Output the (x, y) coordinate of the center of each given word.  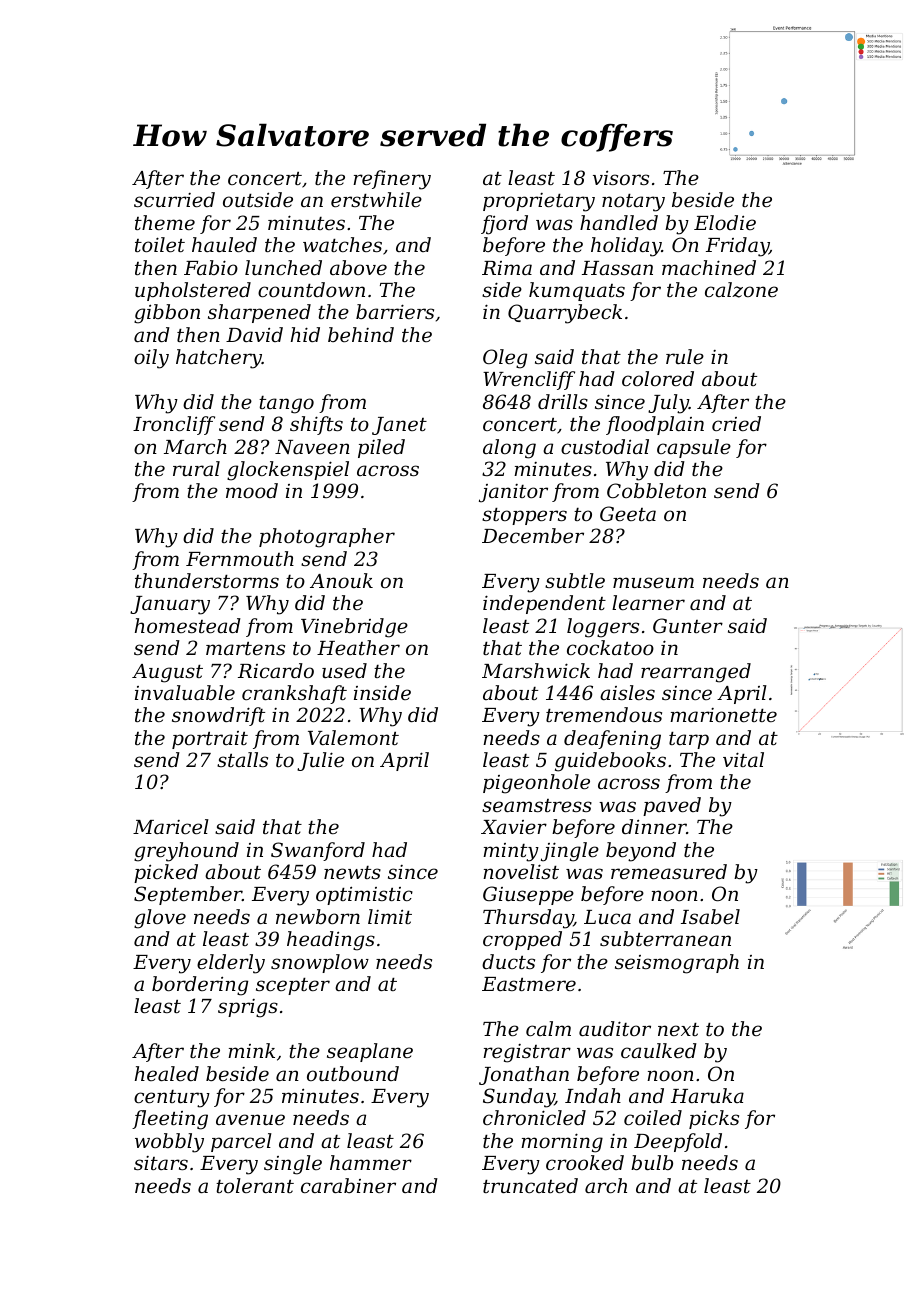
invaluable (185, 692)
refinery (392, 180)
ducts (508, 961)
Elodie (725, 222)
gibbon (167, 314)
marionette (723, 715)
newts (352, 872)
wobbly (169, 1143)
